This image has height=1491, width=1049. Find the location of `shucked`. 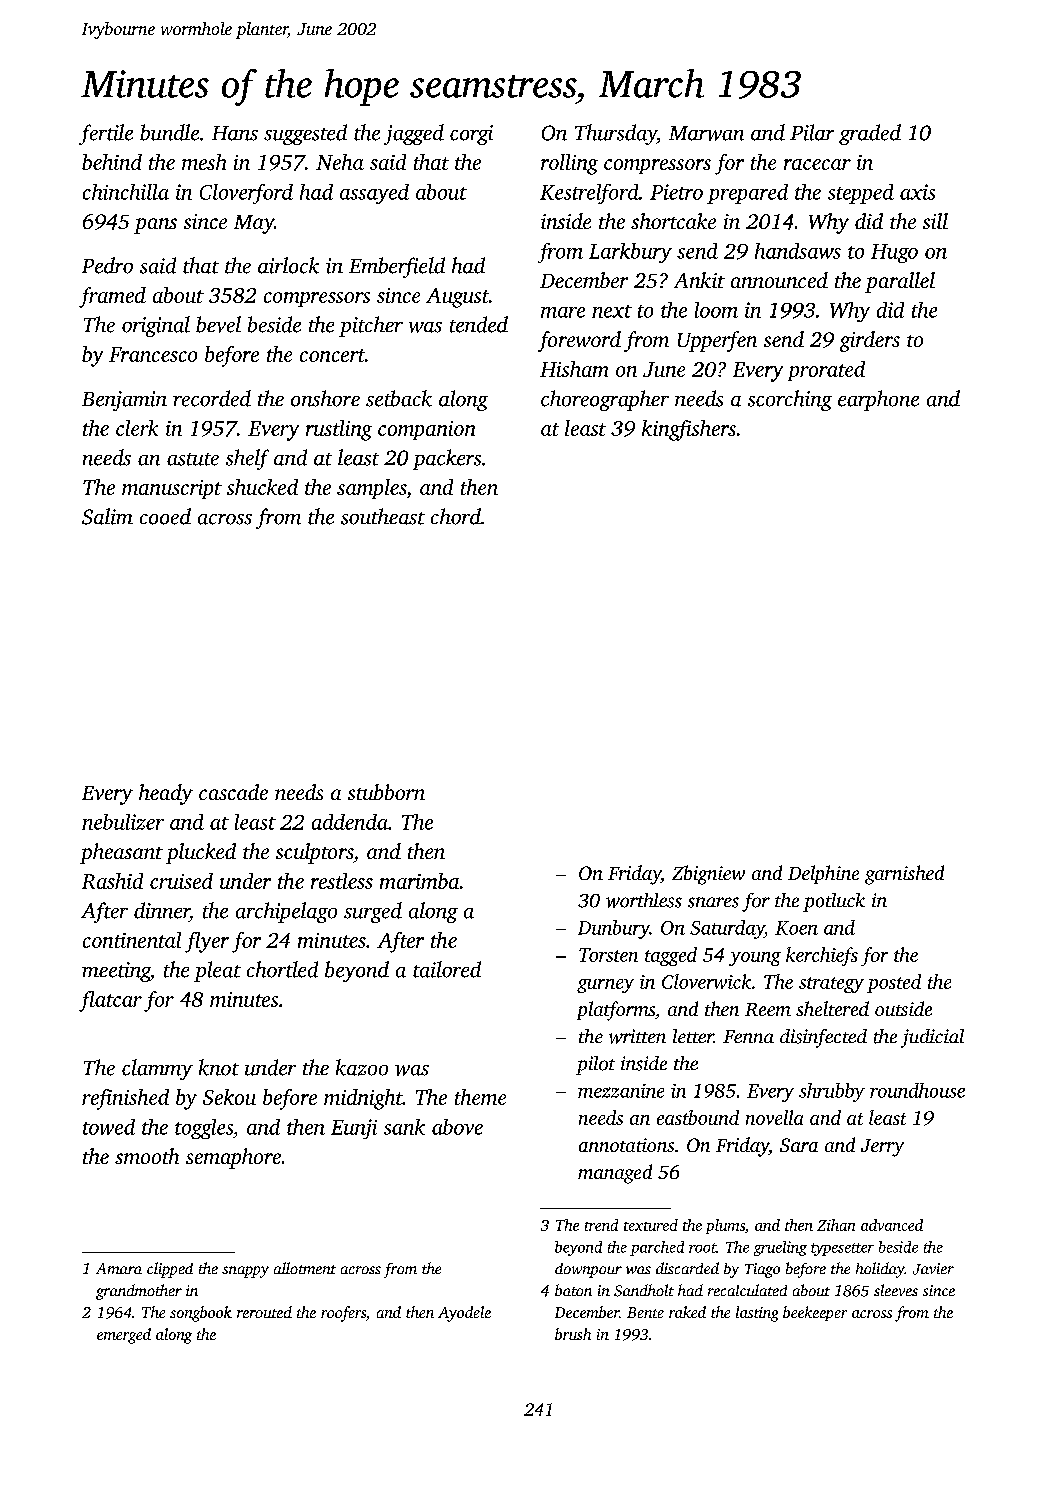

shucked is located at coordinates (262, 487).
